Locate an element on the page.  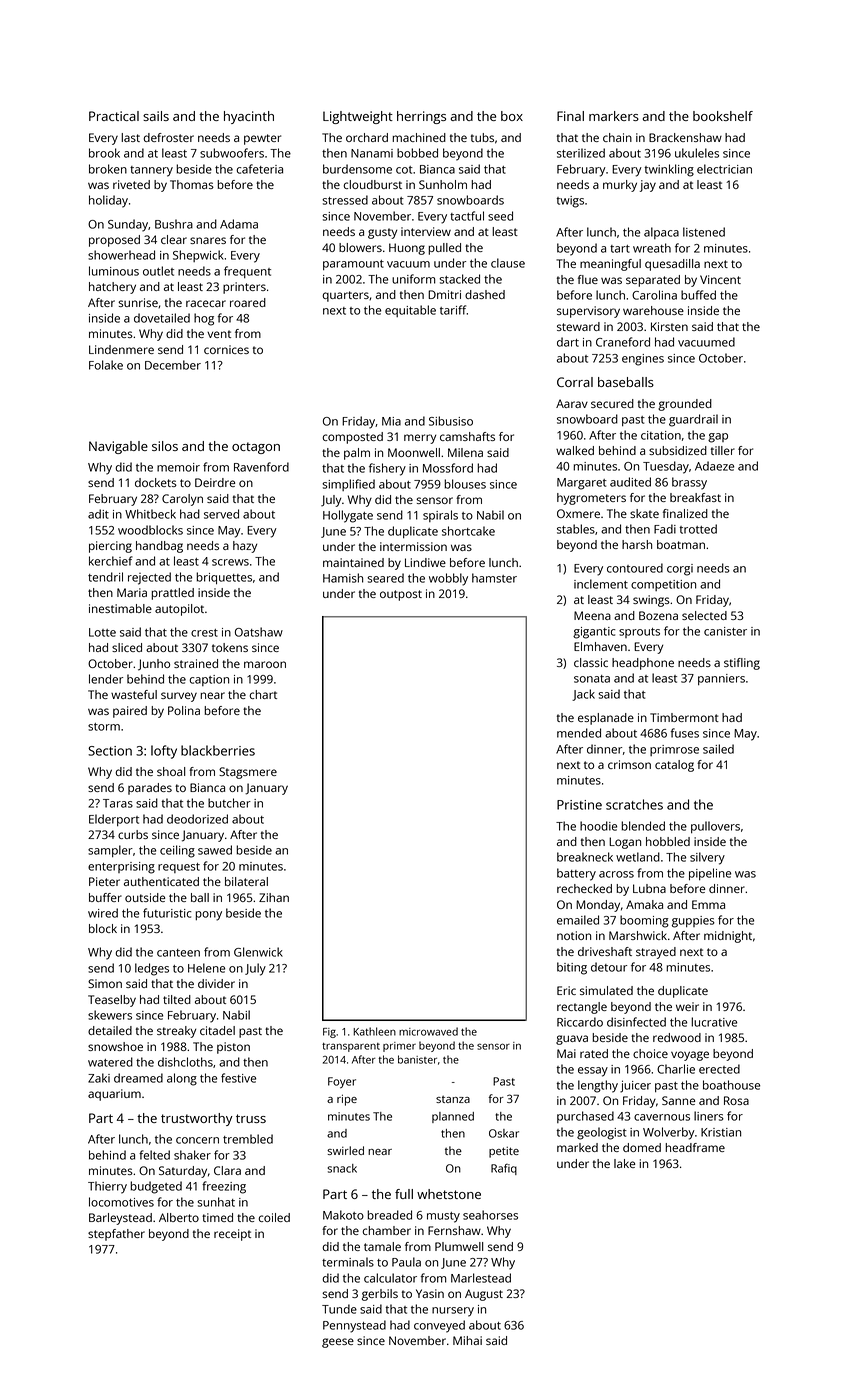
Glenwick is located at coordinates (258, 952).
